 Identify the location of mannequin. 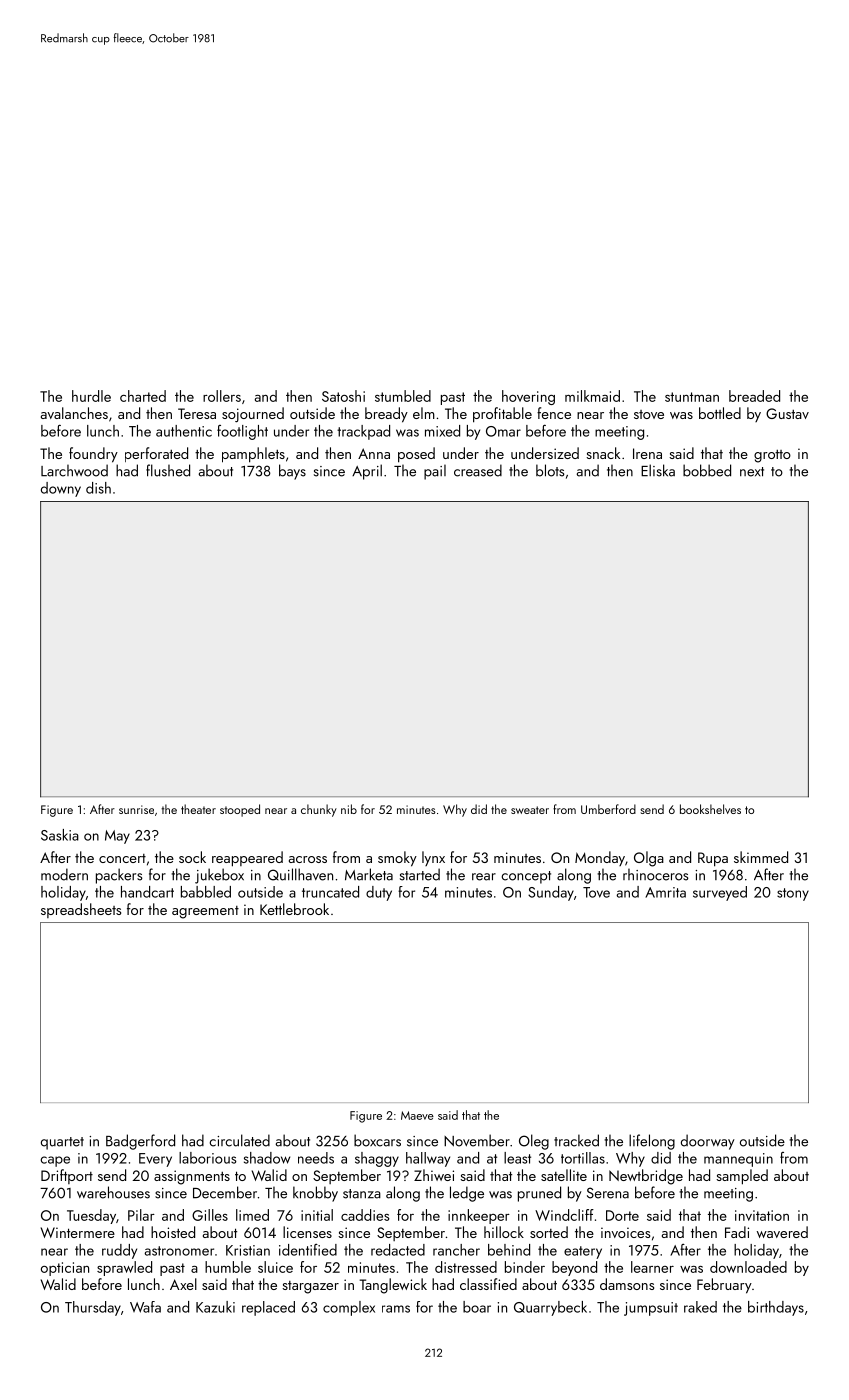
(738, 1160).
